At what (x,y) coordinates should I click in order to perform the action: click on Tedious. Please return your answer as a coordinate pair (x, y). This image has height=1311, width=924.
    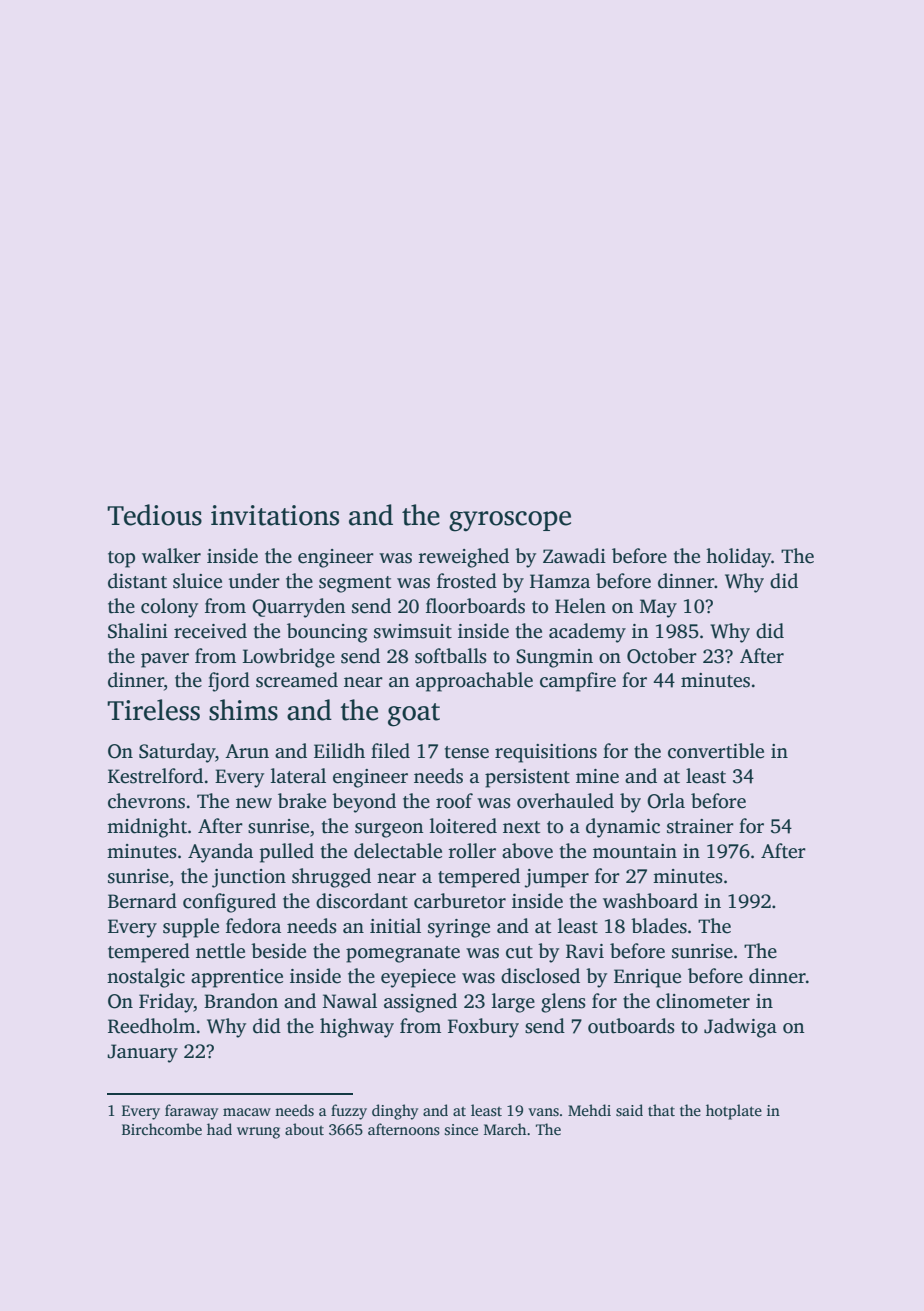
    Looking at the image, I should click on (154, 515).
